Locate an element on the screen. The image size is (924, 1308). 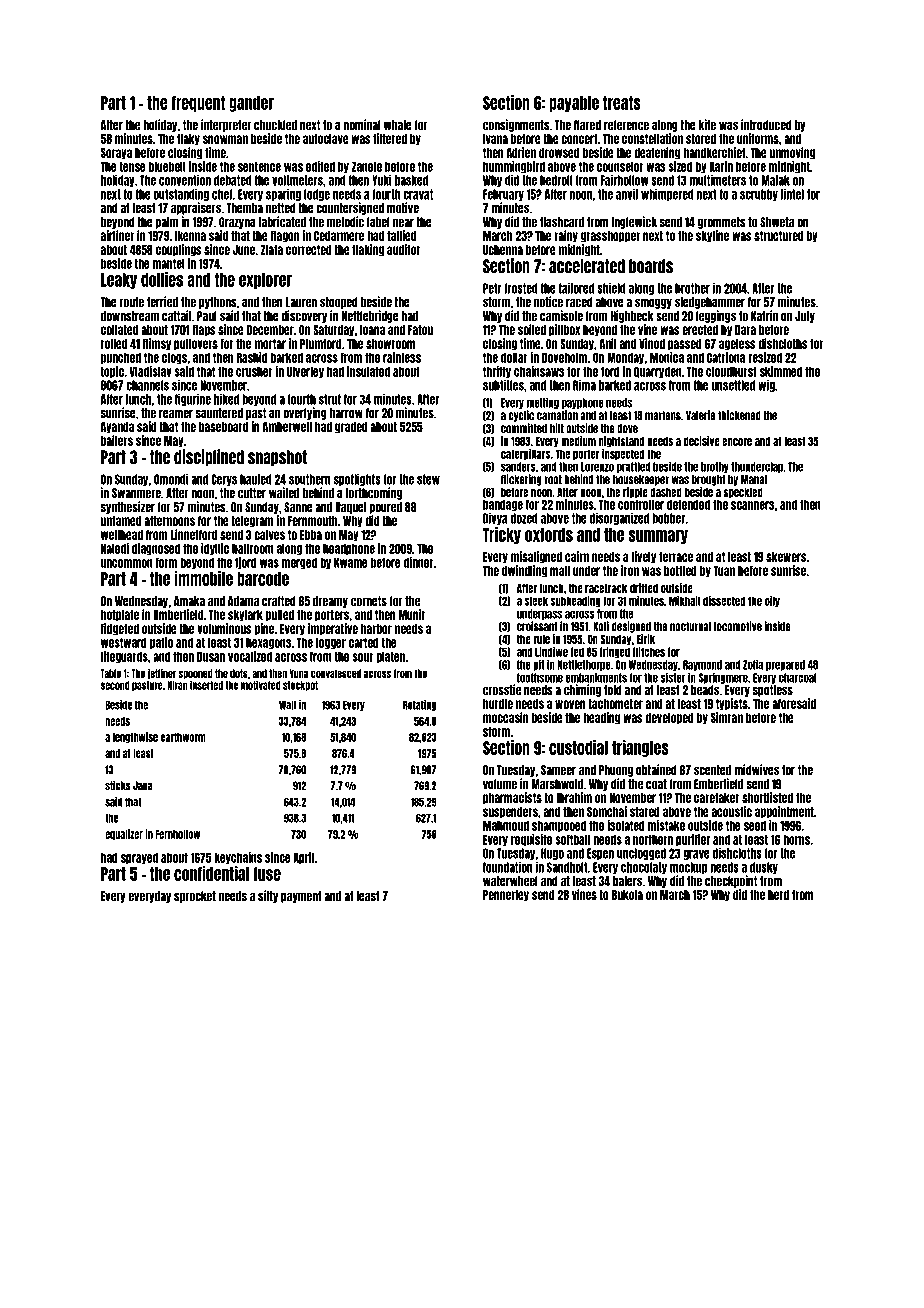
Munir is located at coordinates (412, 614).
